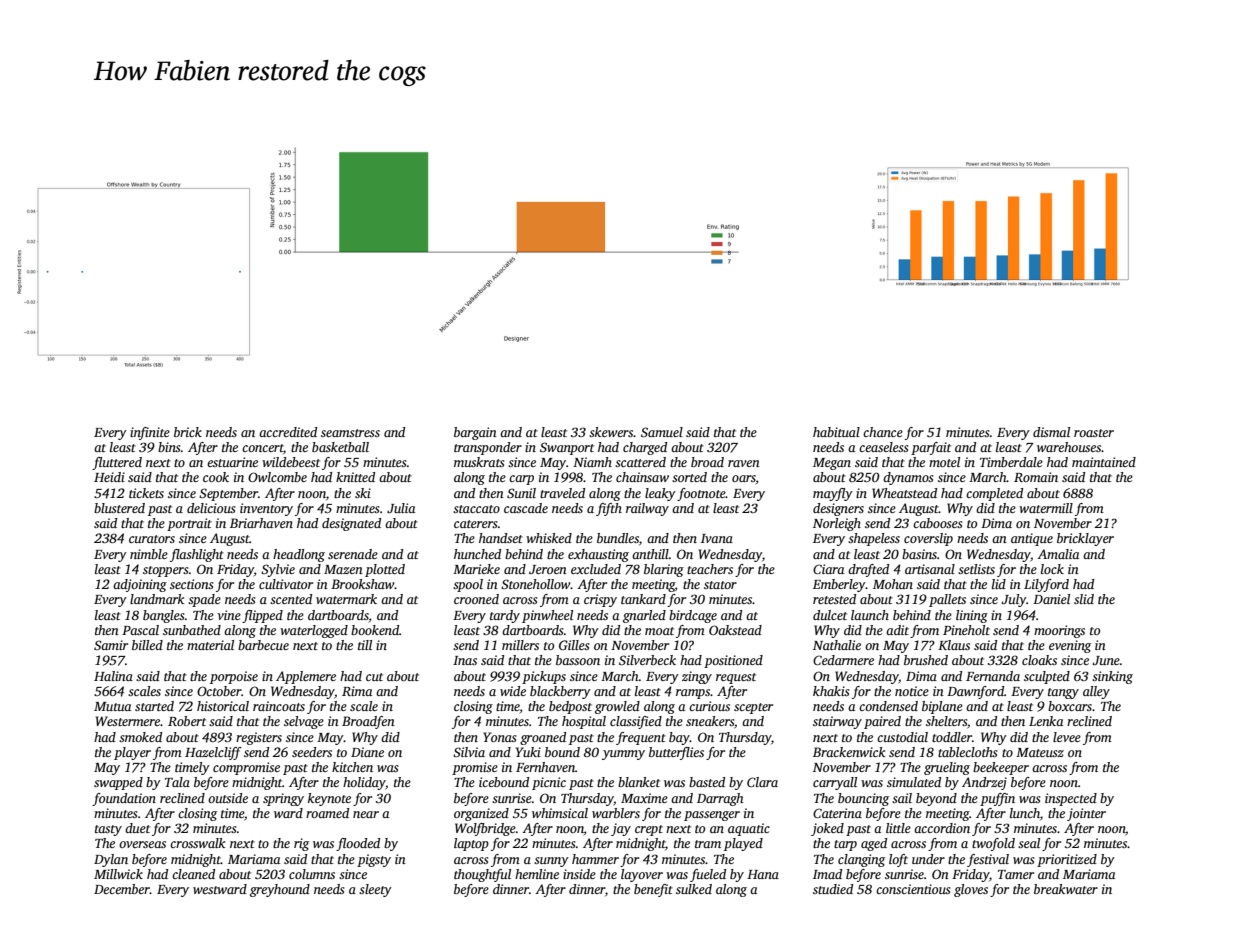  I want to click on laptop, so click(471, 844).
